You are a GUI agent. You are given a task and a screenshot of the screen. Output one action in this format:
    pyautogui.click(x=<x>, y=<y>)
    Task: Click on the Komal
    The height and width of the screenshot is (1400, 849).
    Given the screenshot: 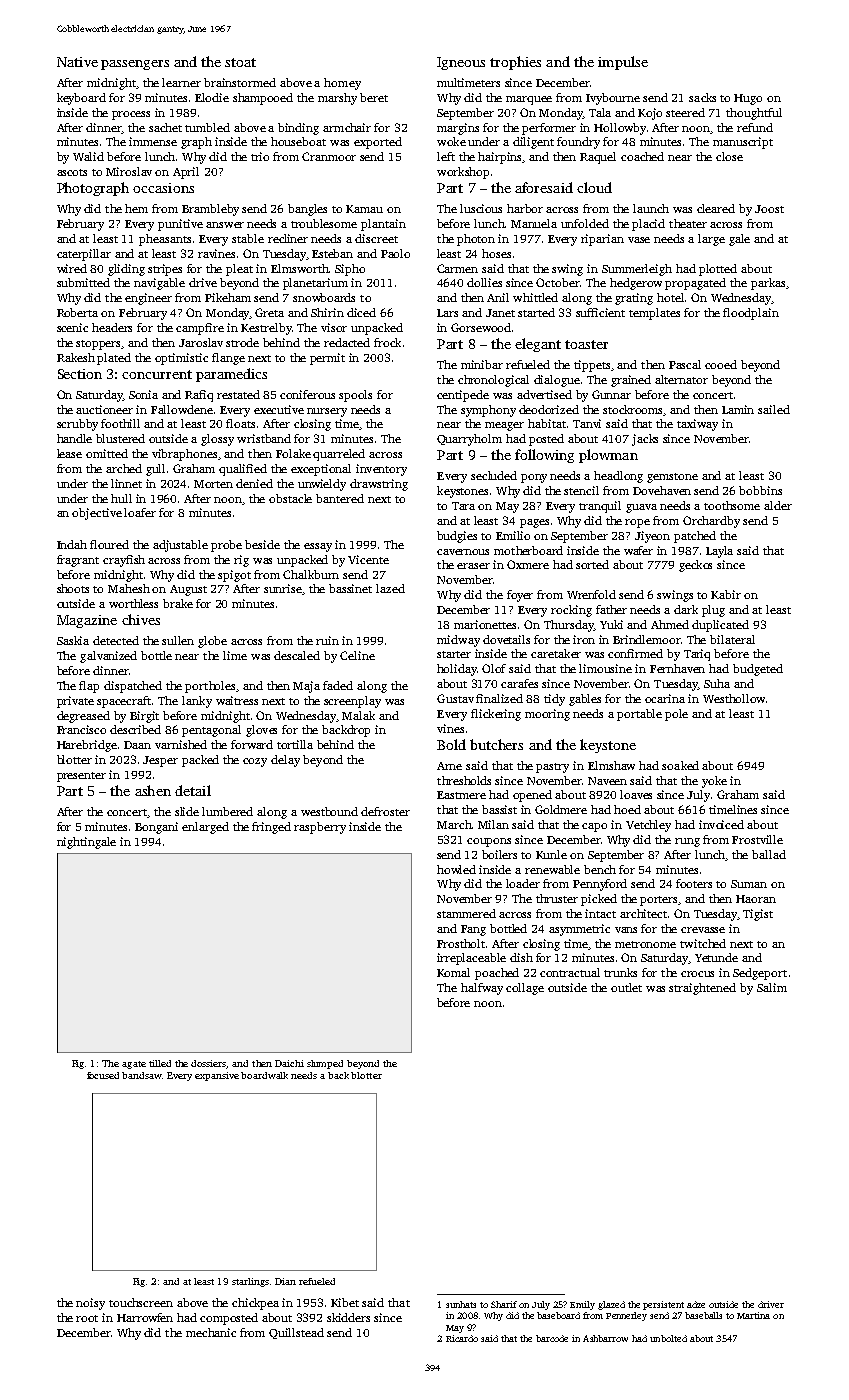 What is the action you would take?
    pyautogui.click(x=453, y=972)
